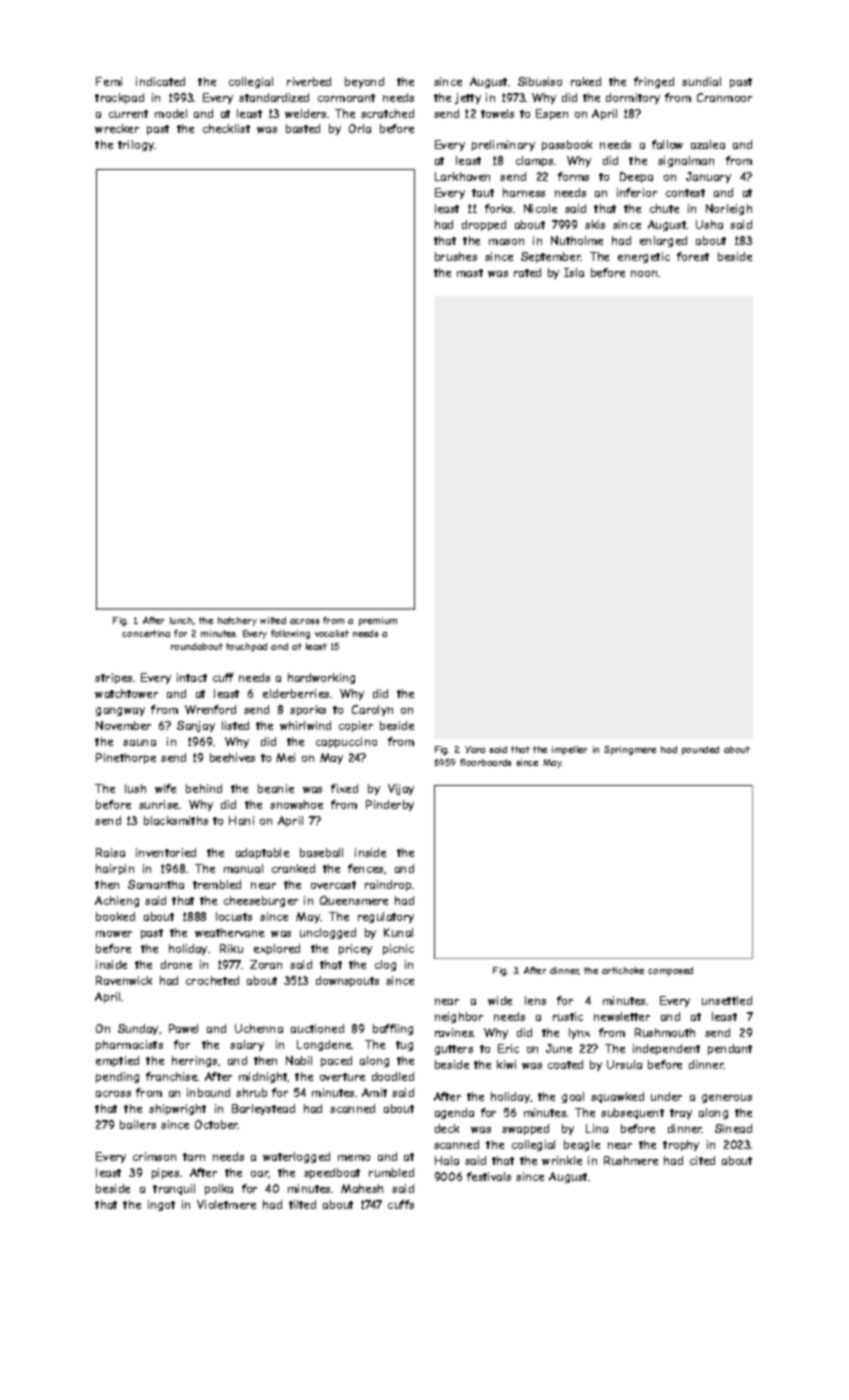 The height and width of the document is (1400, 849). What do you see at coordinates (700, 750) in the document?
I see `pounded` at bounding box center [700, 750].
